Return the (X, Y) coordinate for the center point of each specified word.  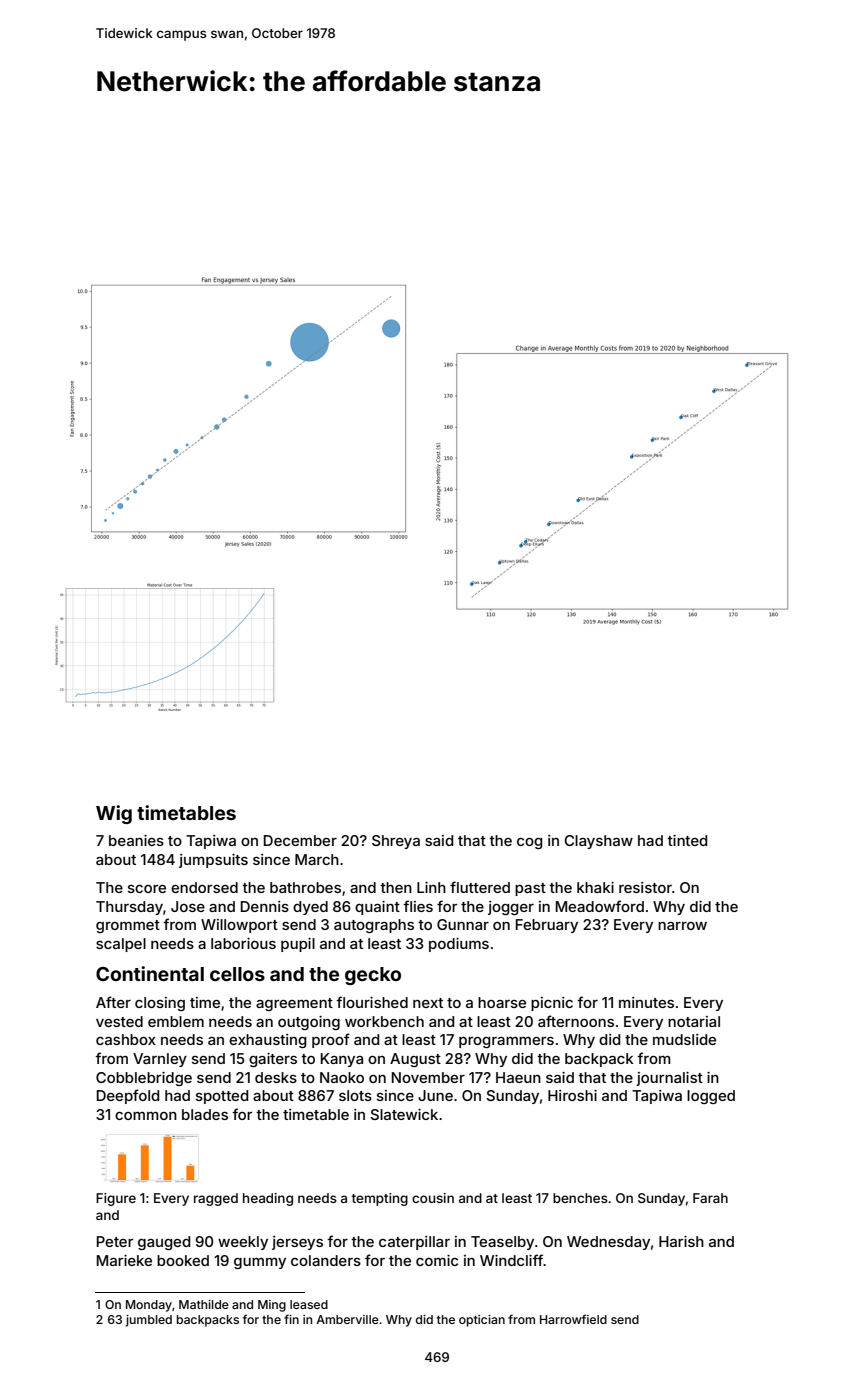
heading (268, 1199)
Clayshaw (598, 842)
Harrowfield (573, 1319)
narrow (682, 926)
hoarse (502, 1002)
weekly (243, 1243)
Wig (114, 814)
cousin (433, 1198)
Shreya (396, 842)
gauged (164, 1243)
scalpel (121, 945)
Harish (681, 1241)
